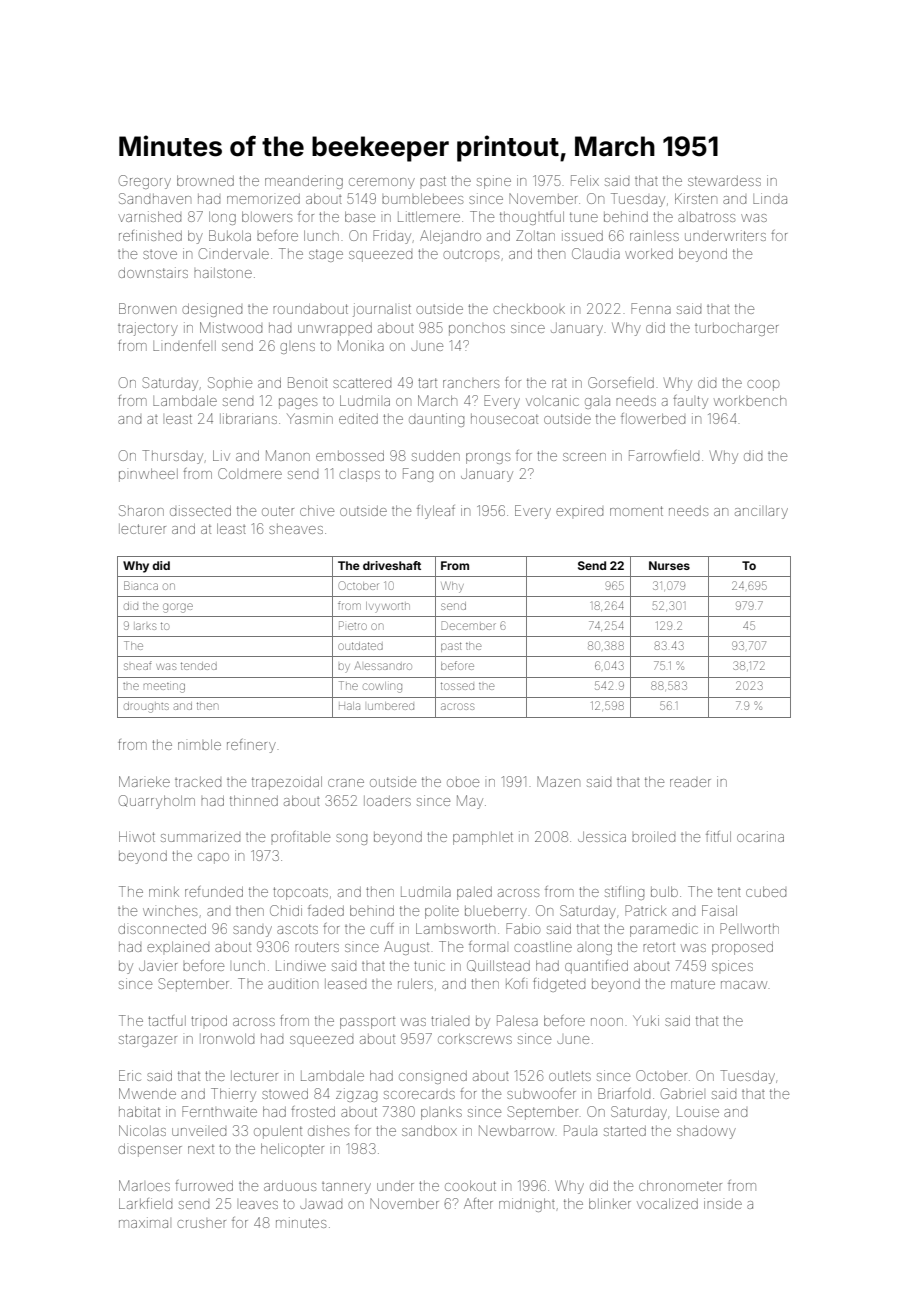 The width and height of the screenshot is (908, 1316). Describe the element at coordinates (436, 512) in the screenshot. I see `flyleaf` at that location.
